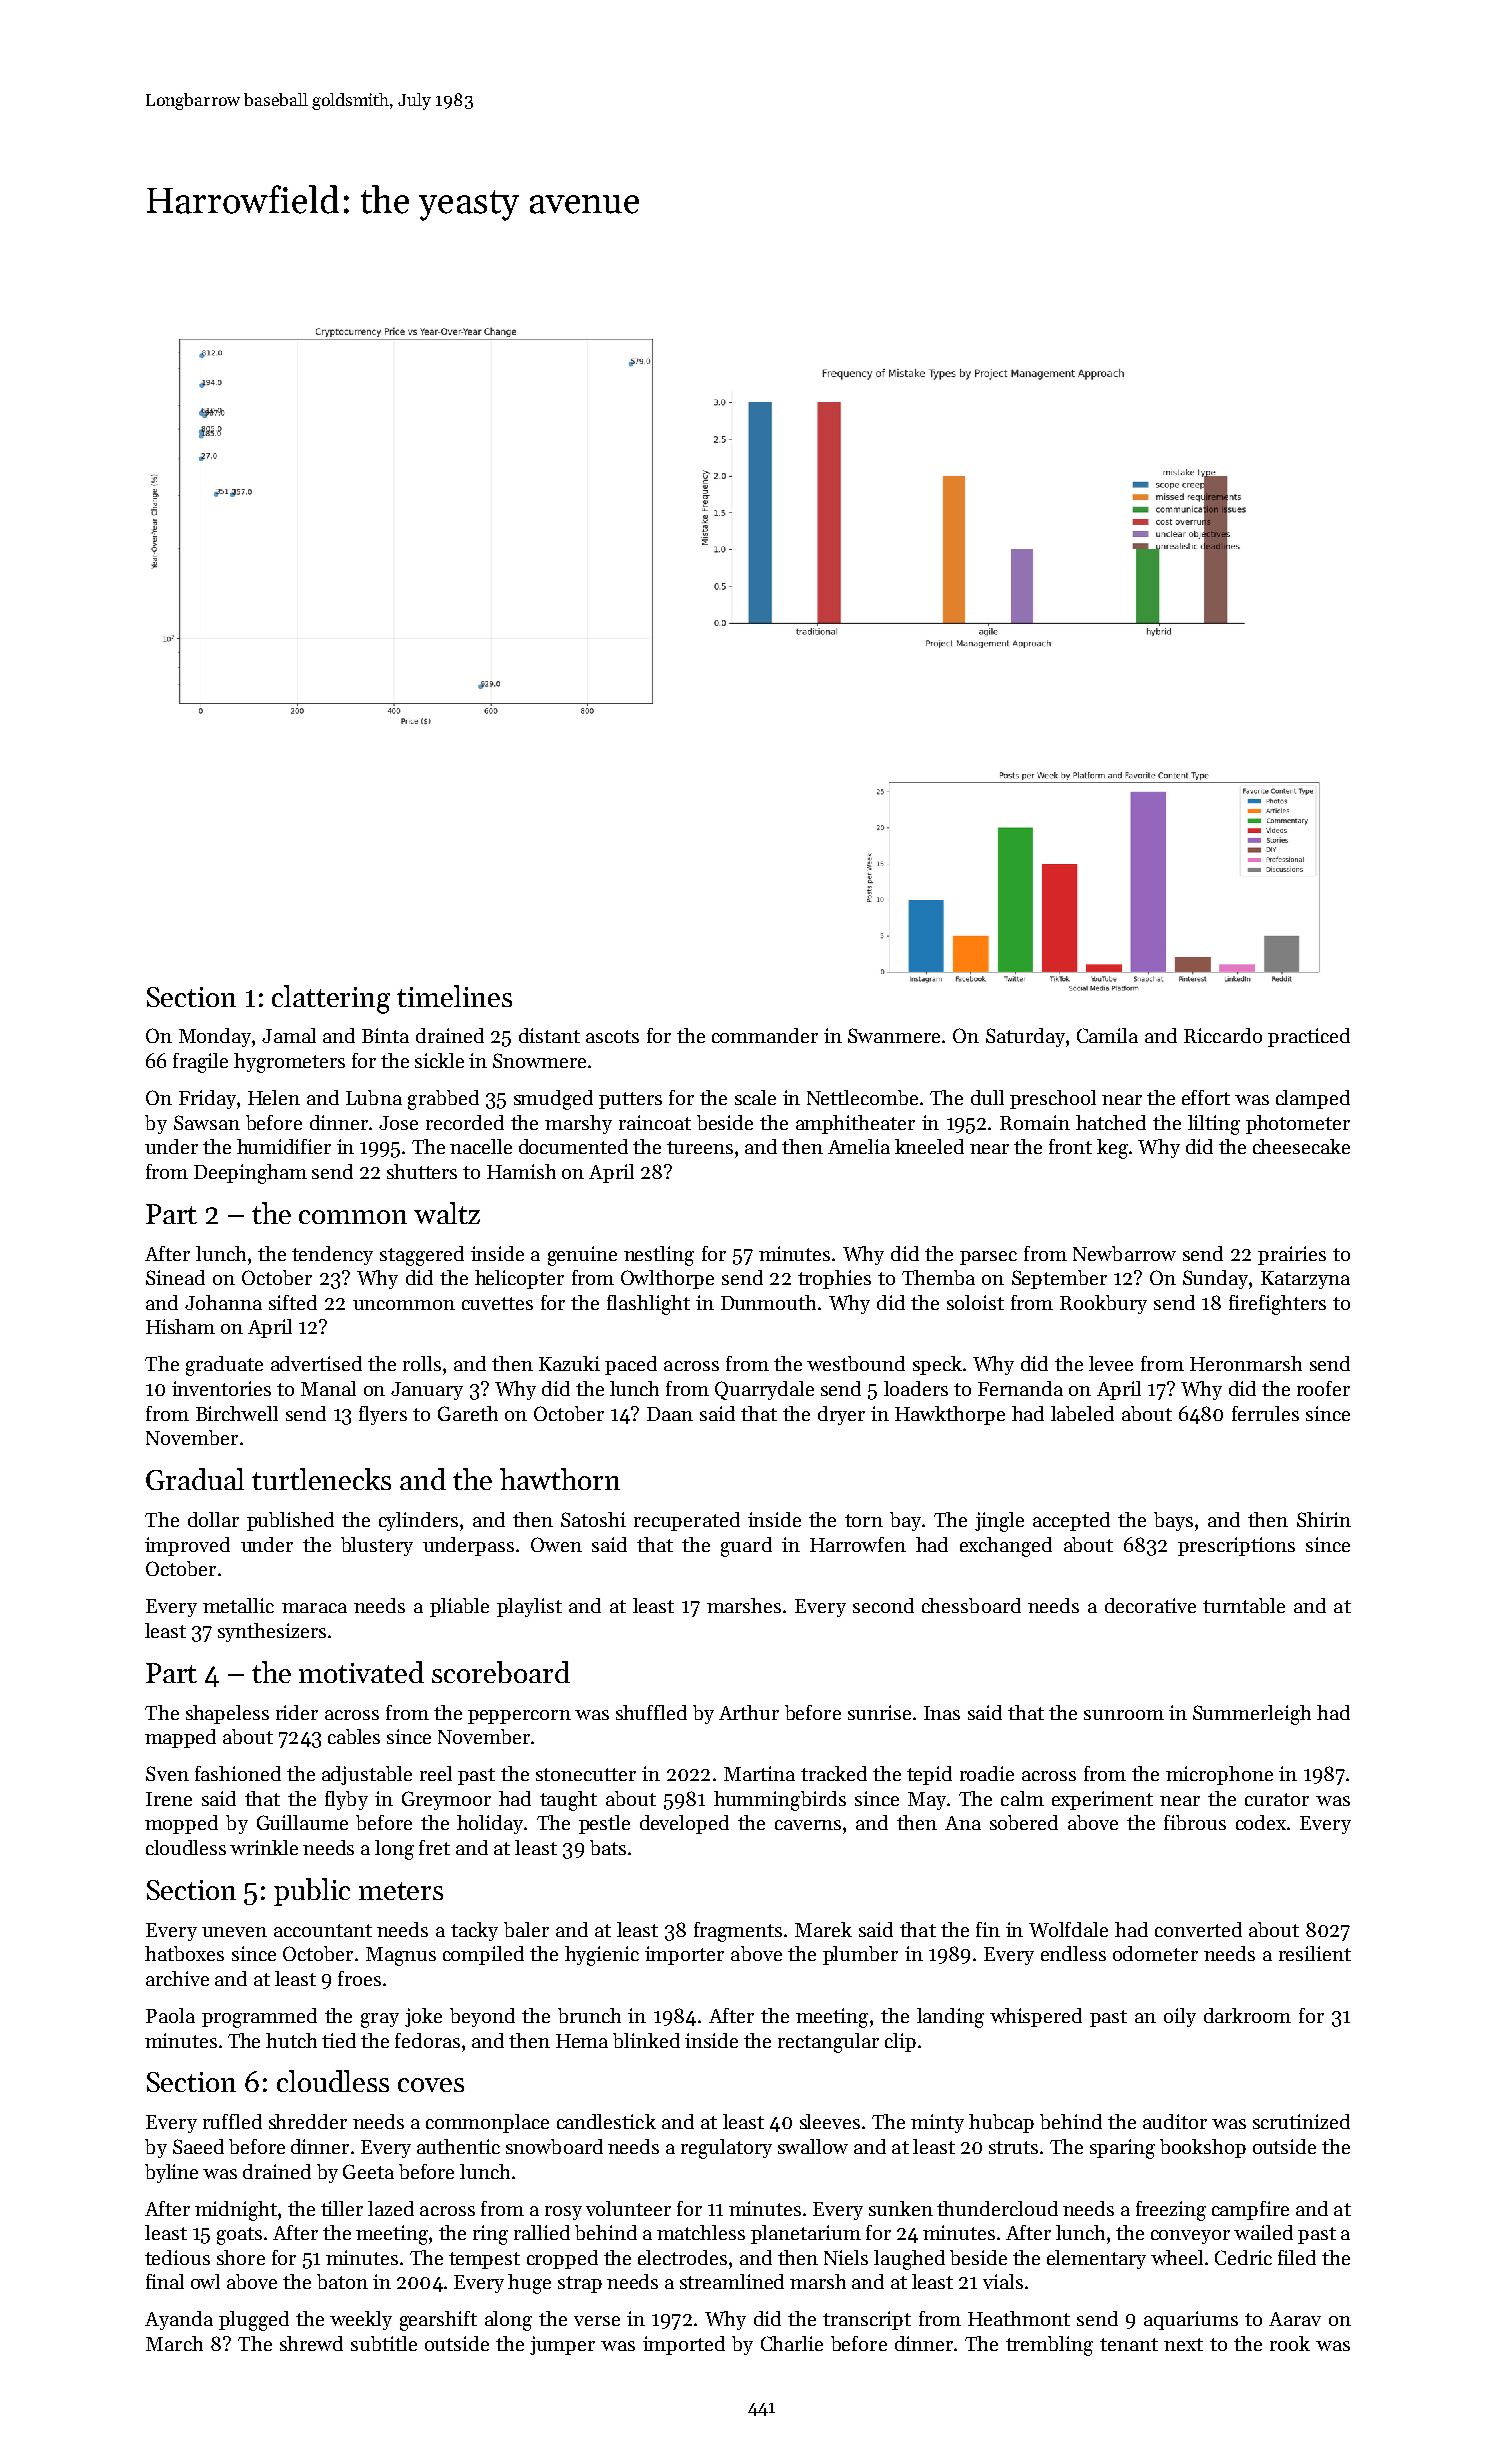  I want to click on Binta, so click(385, 1035).
